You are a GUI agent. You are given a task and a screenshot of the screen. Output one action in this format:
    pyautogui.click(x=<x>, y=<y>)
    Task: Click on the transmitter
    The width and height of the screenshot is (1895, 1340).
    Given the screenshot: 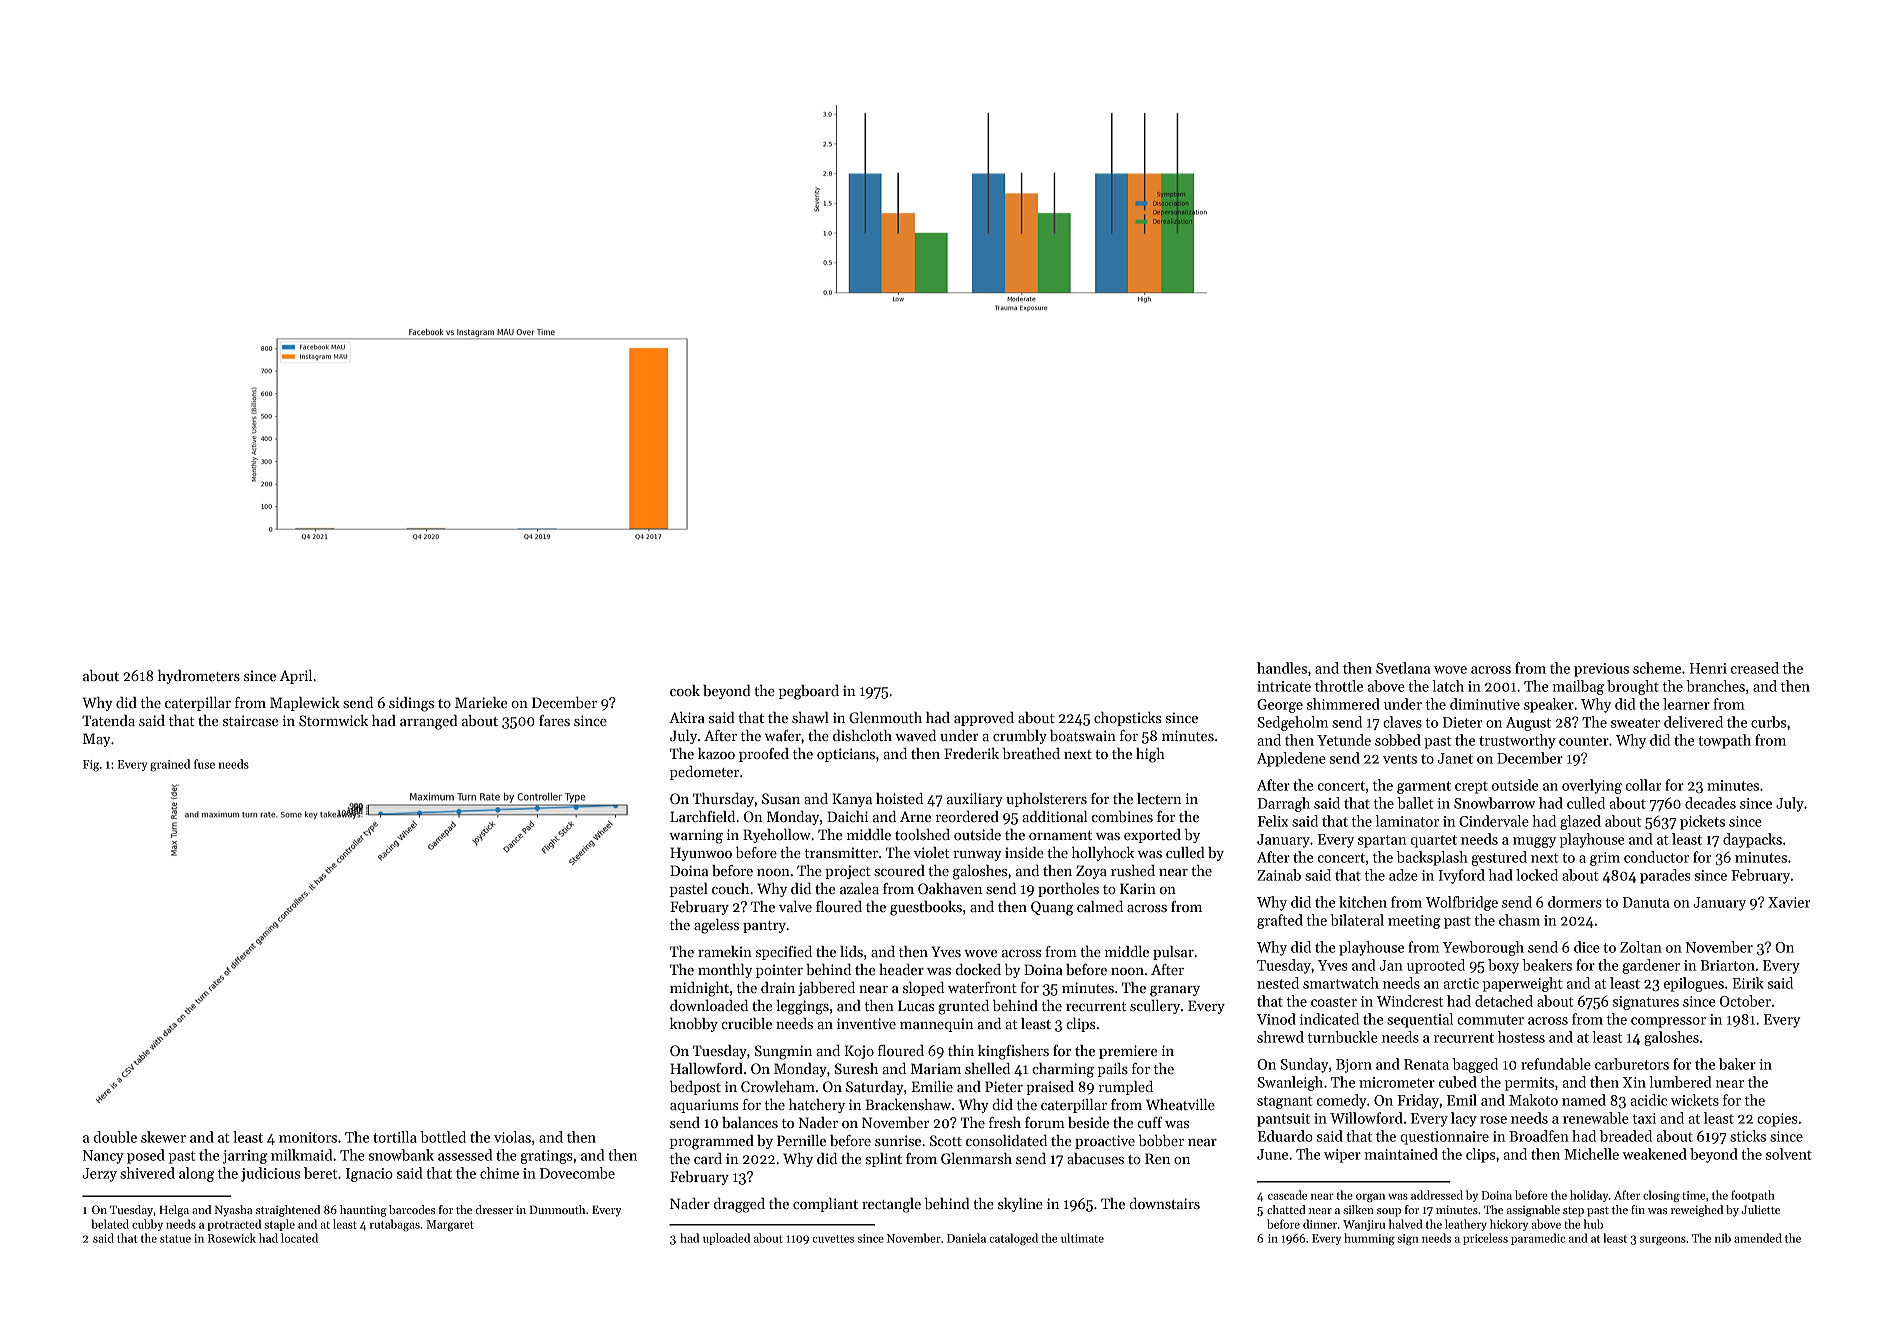 What is the action you would take?
    pyautogui.click(x=841, y=852)
